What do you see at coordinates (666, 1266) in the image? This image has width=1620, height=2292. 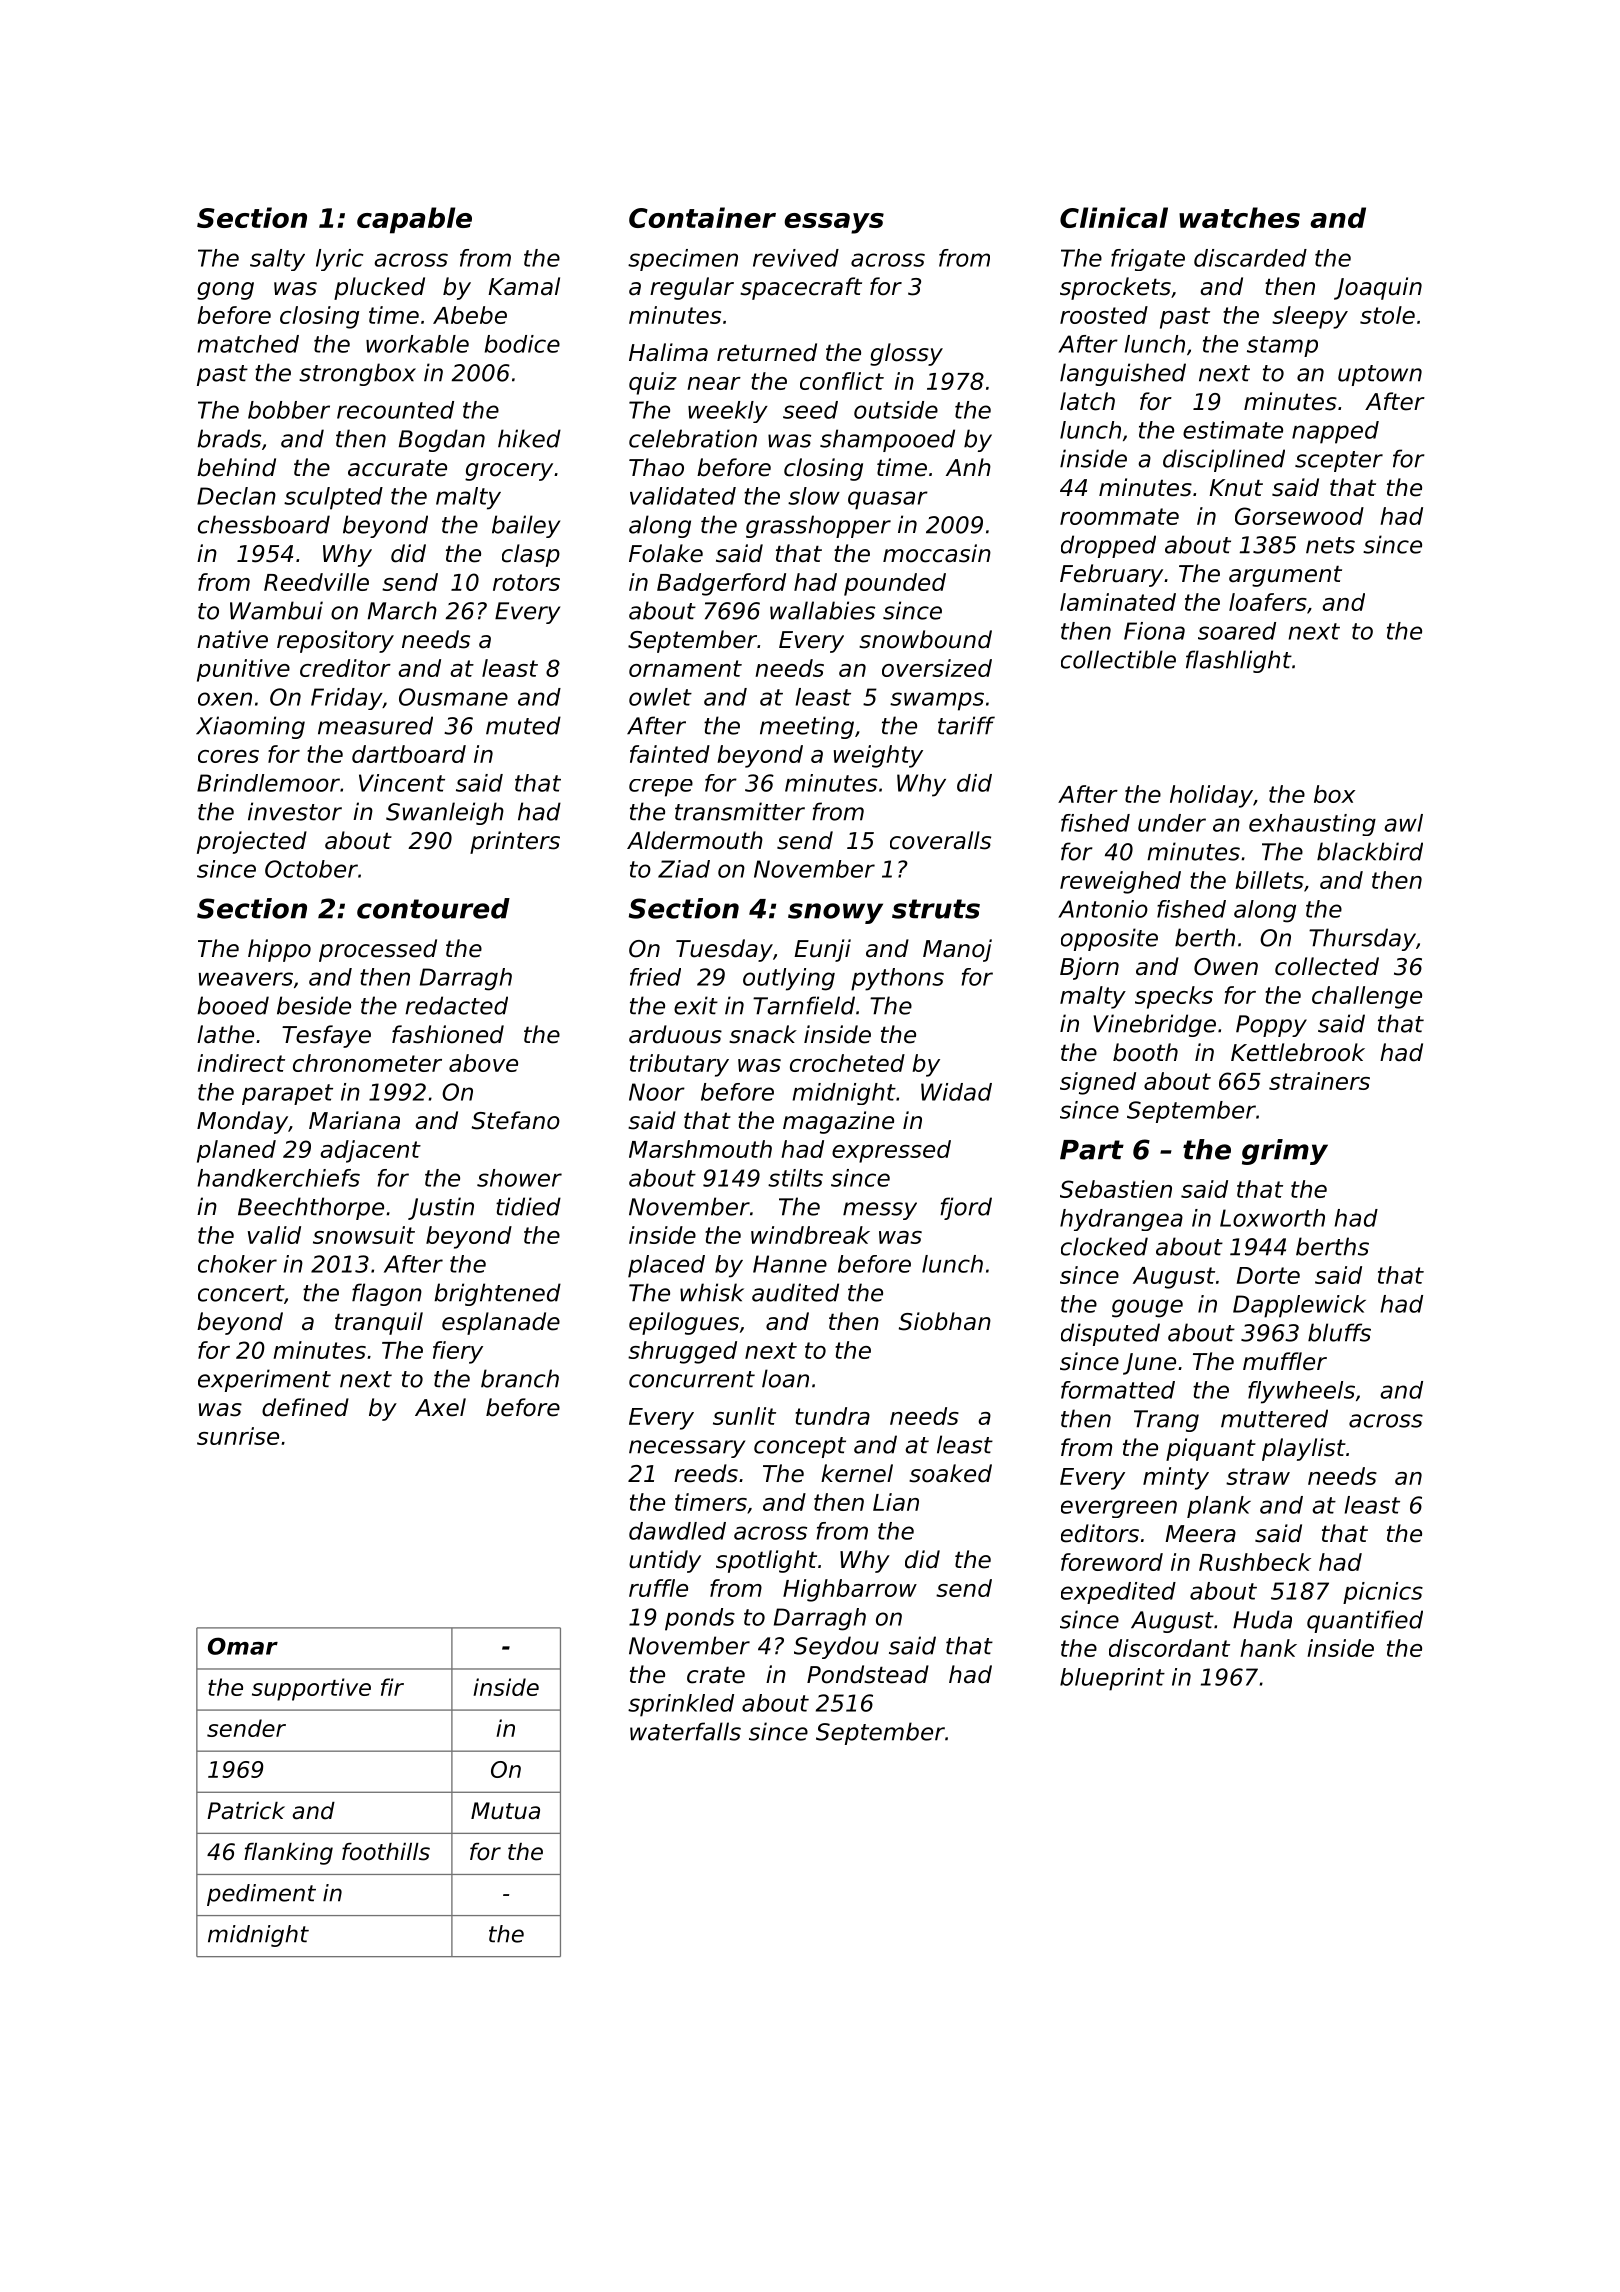 I see `placed` at bounding box center [666, 1266].
